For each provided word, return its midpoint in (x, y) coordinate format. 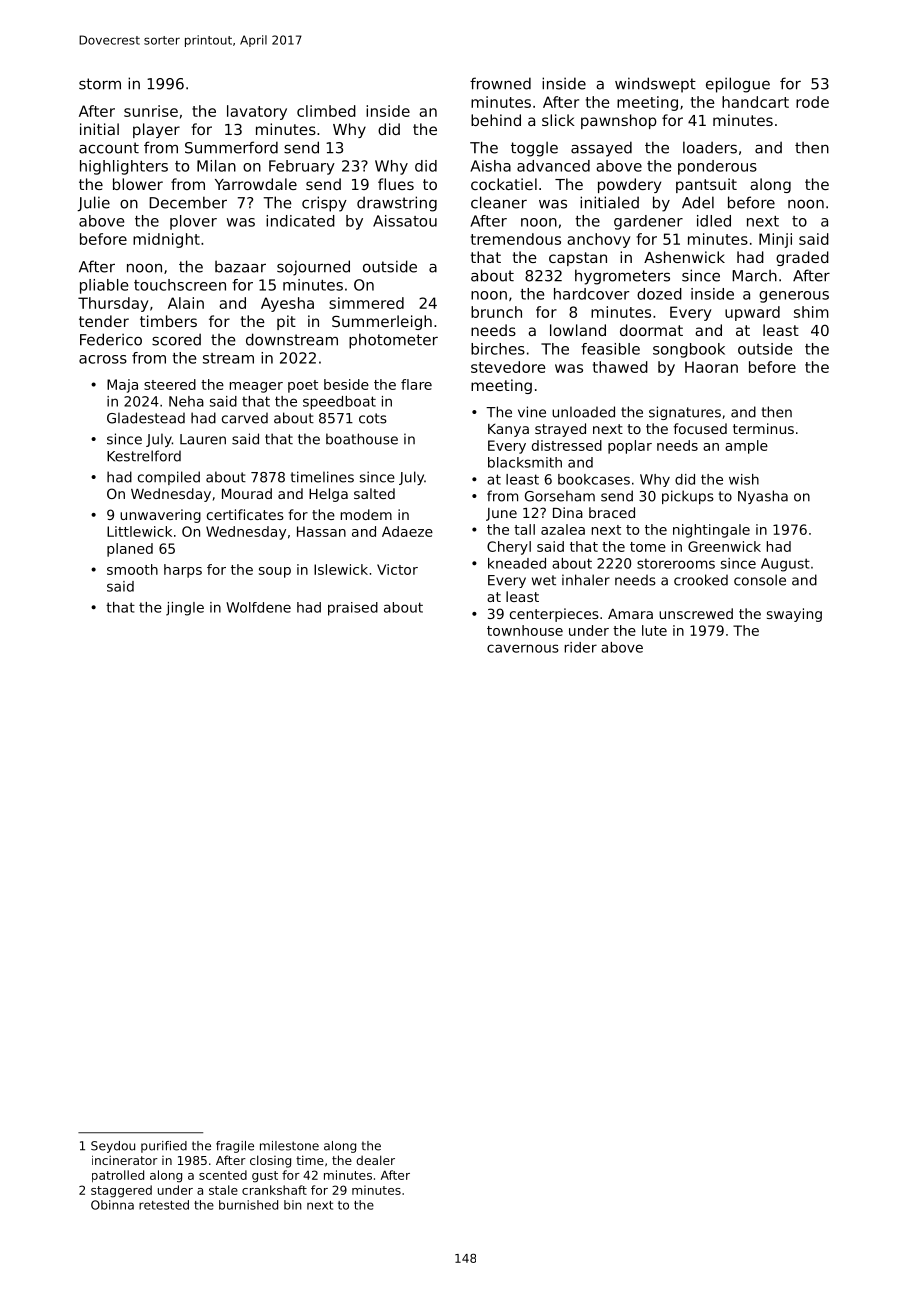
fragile (235, 1147)
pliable (104, 286)
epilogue (738, 85)
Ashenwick (684, 257)
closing (270, 1161)
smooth (132, 569)
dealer (375, 1160)
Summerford (231, 147)
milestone (289, 1146)
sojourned (313, 268)
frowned (500, 83)
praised (353, 609)
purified (164, 1147)
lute (654, 630)
